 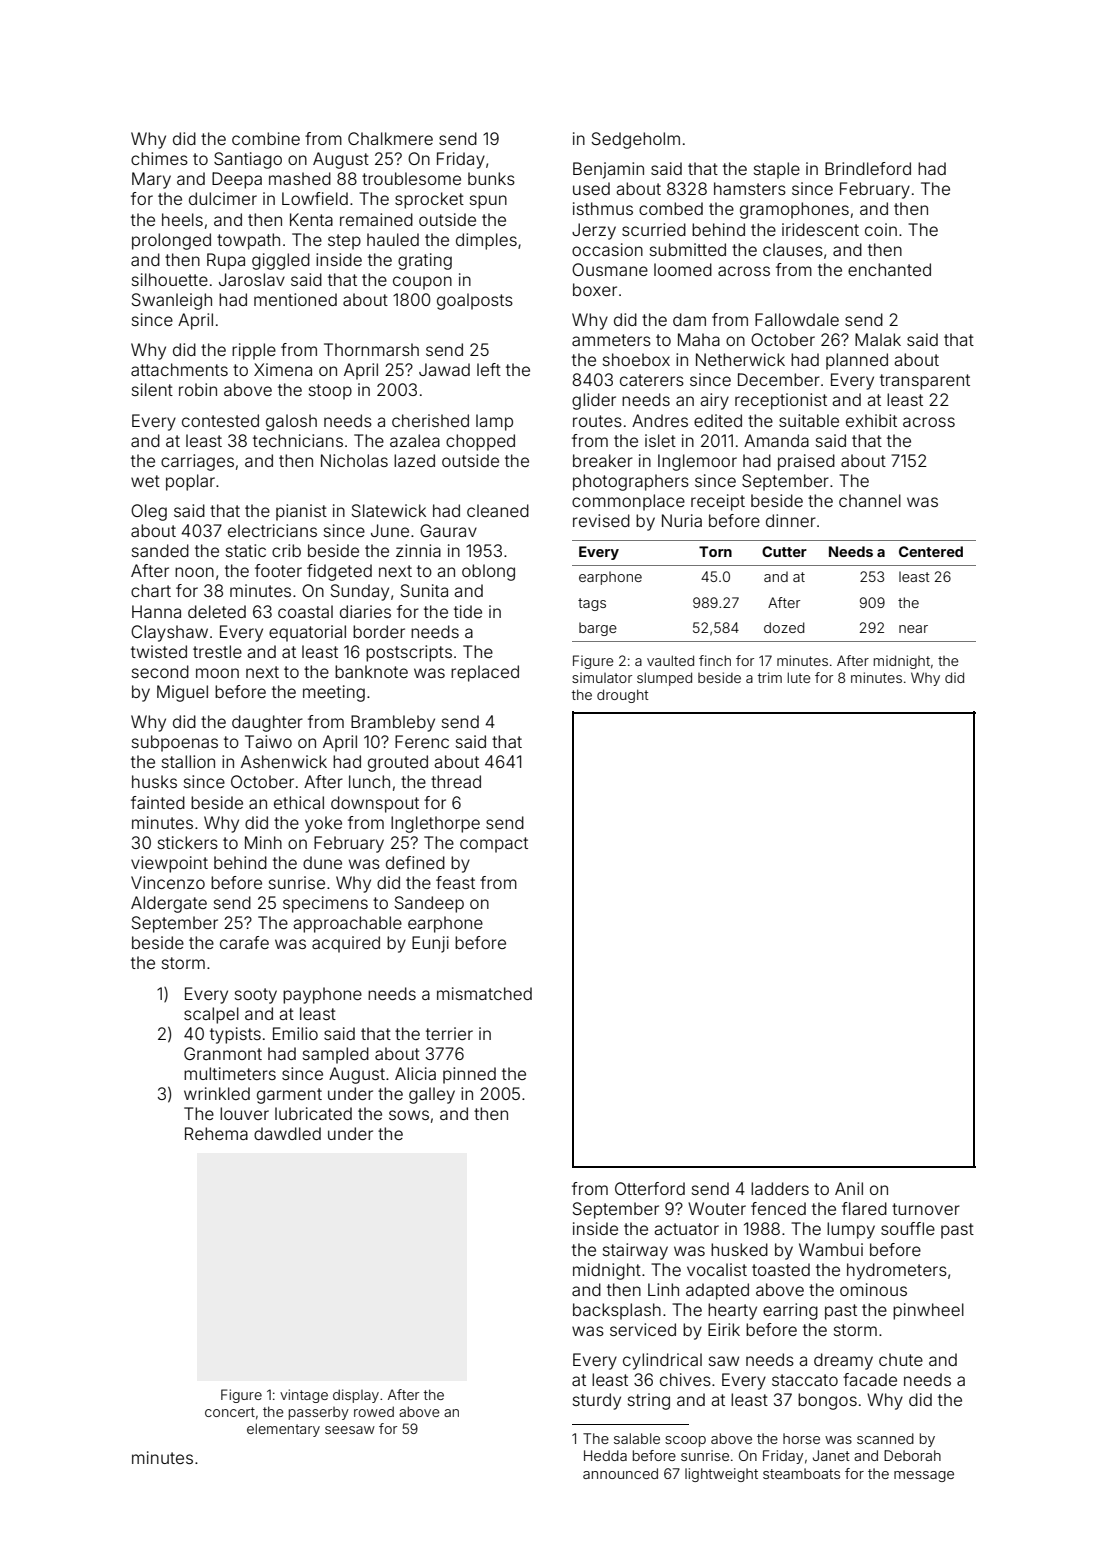 What do you see at coordinates (230, 1412) in the screenshot?
I see `concert` at bounding box center [230, 1412].
